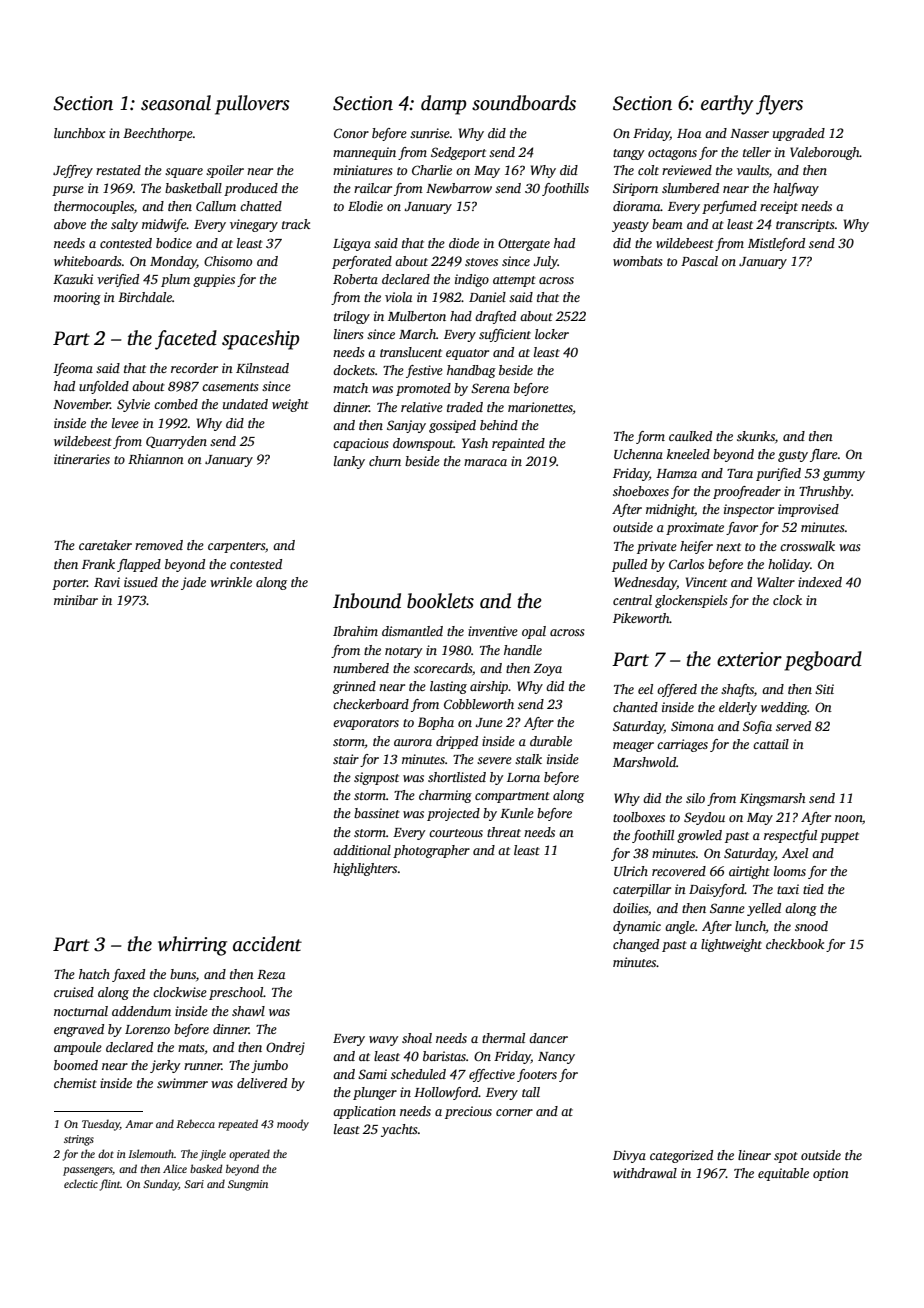 The image size is (924, 1308). I want to click on seasonal, so click(176, 103).
